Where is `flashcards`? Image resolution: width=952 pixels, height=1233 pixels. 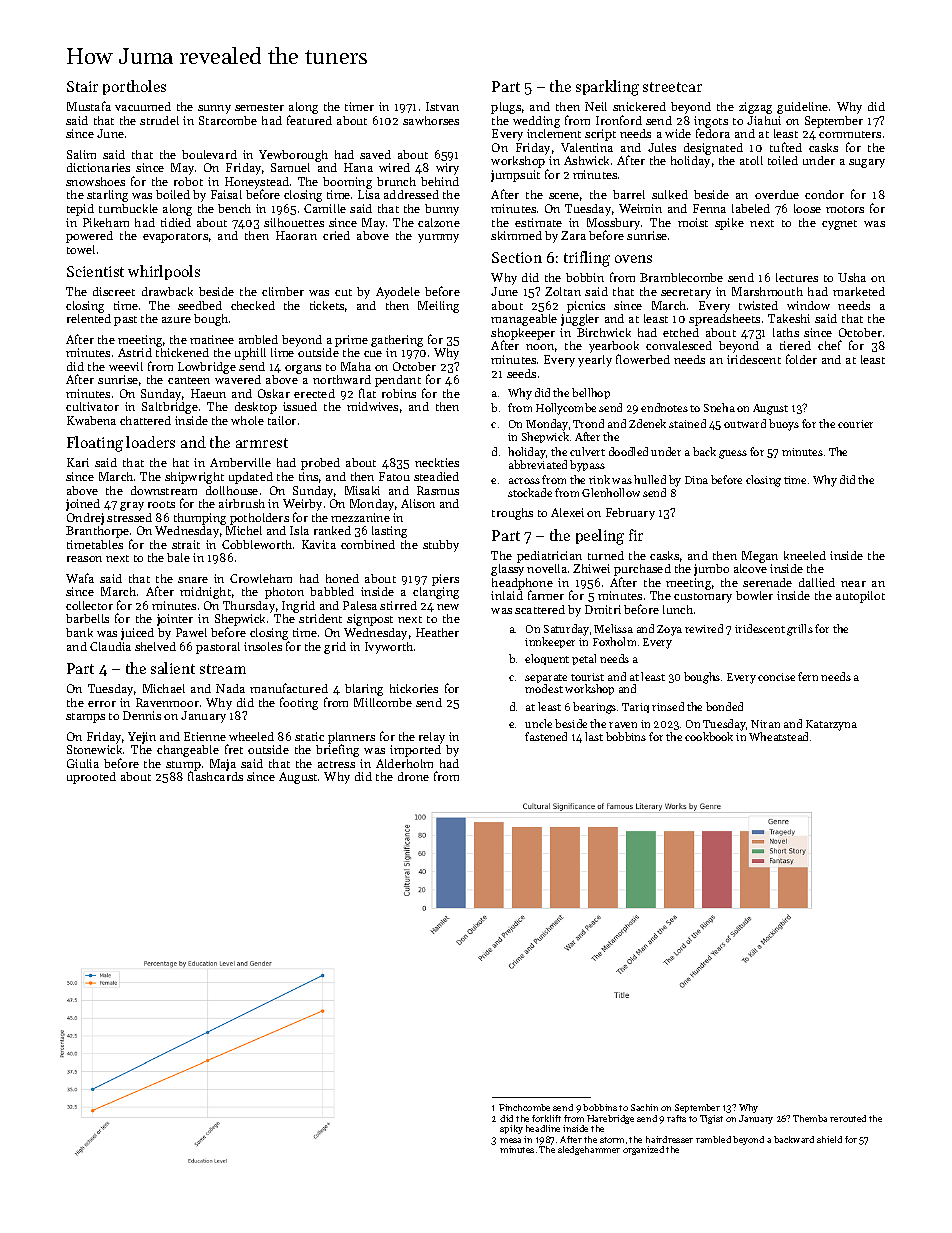 flashcards is located at coordinates (215, 776).
